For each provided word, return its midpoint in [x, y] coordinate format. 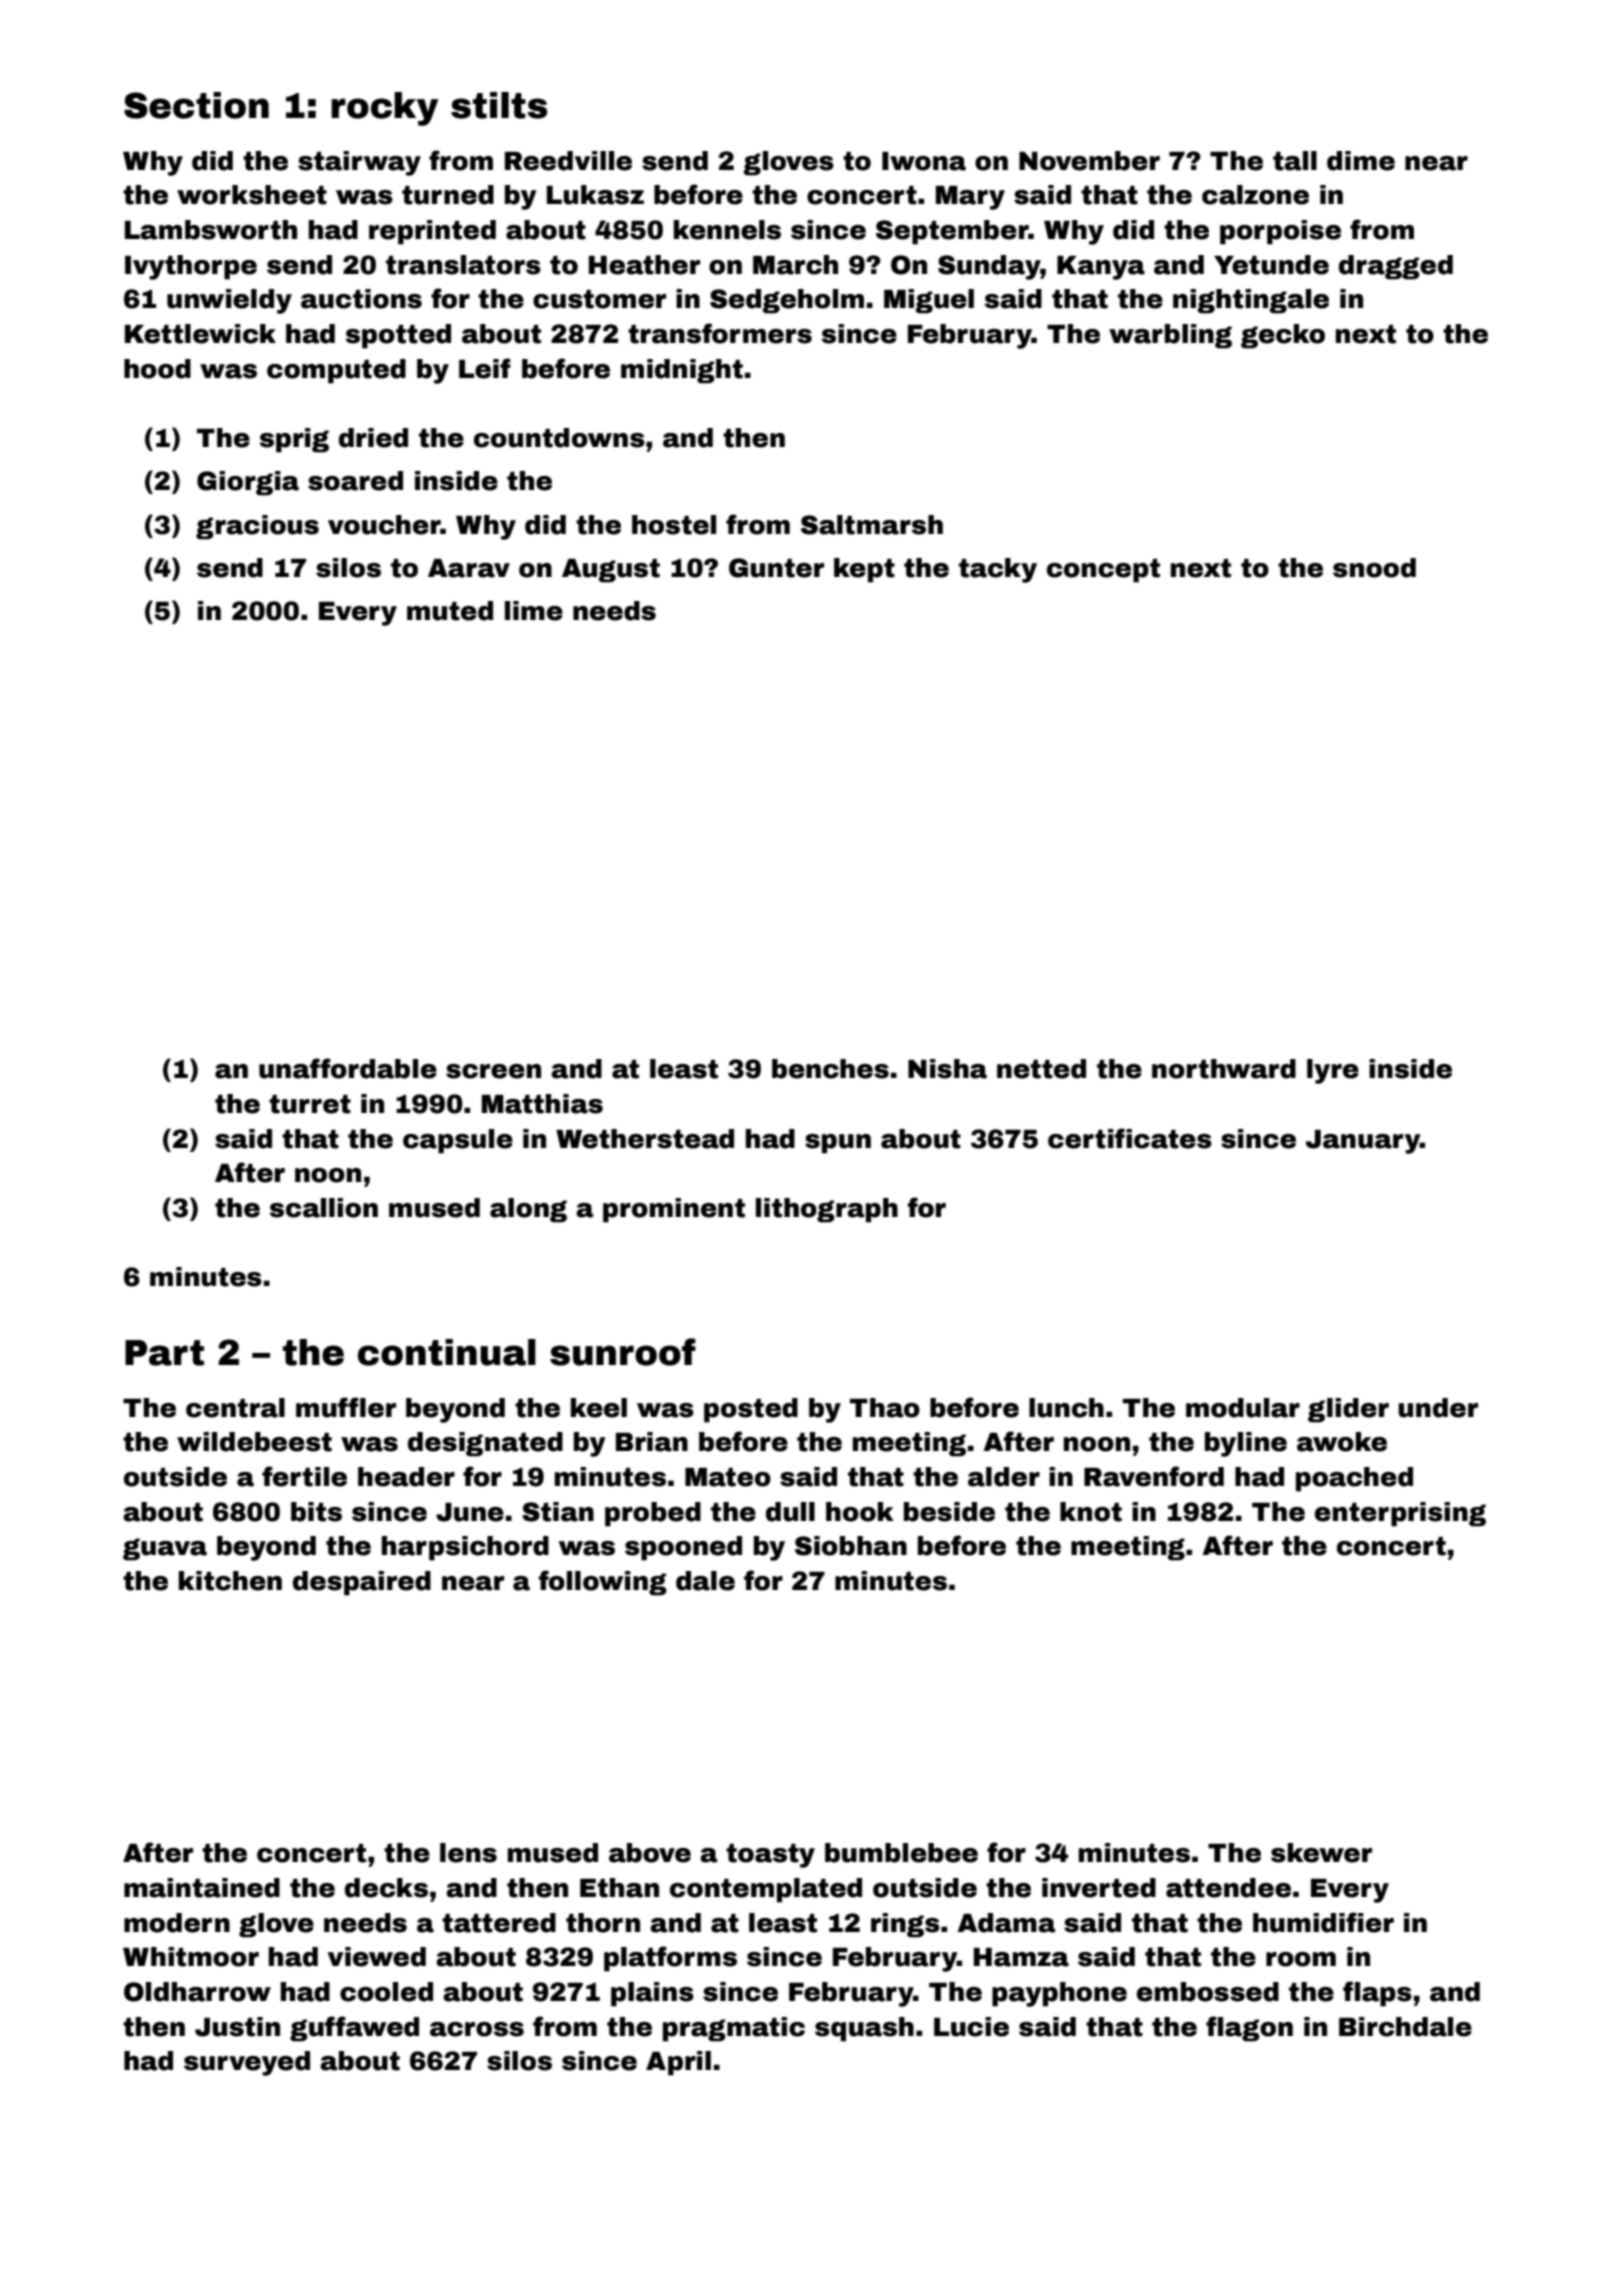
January [1363, 1142]
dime [1361, 161]
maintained [202, 1888]
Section [196, 105]
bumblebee [901, 1853]
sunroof [623, 1352]
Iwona [924, 161]
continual [447, 1352]
